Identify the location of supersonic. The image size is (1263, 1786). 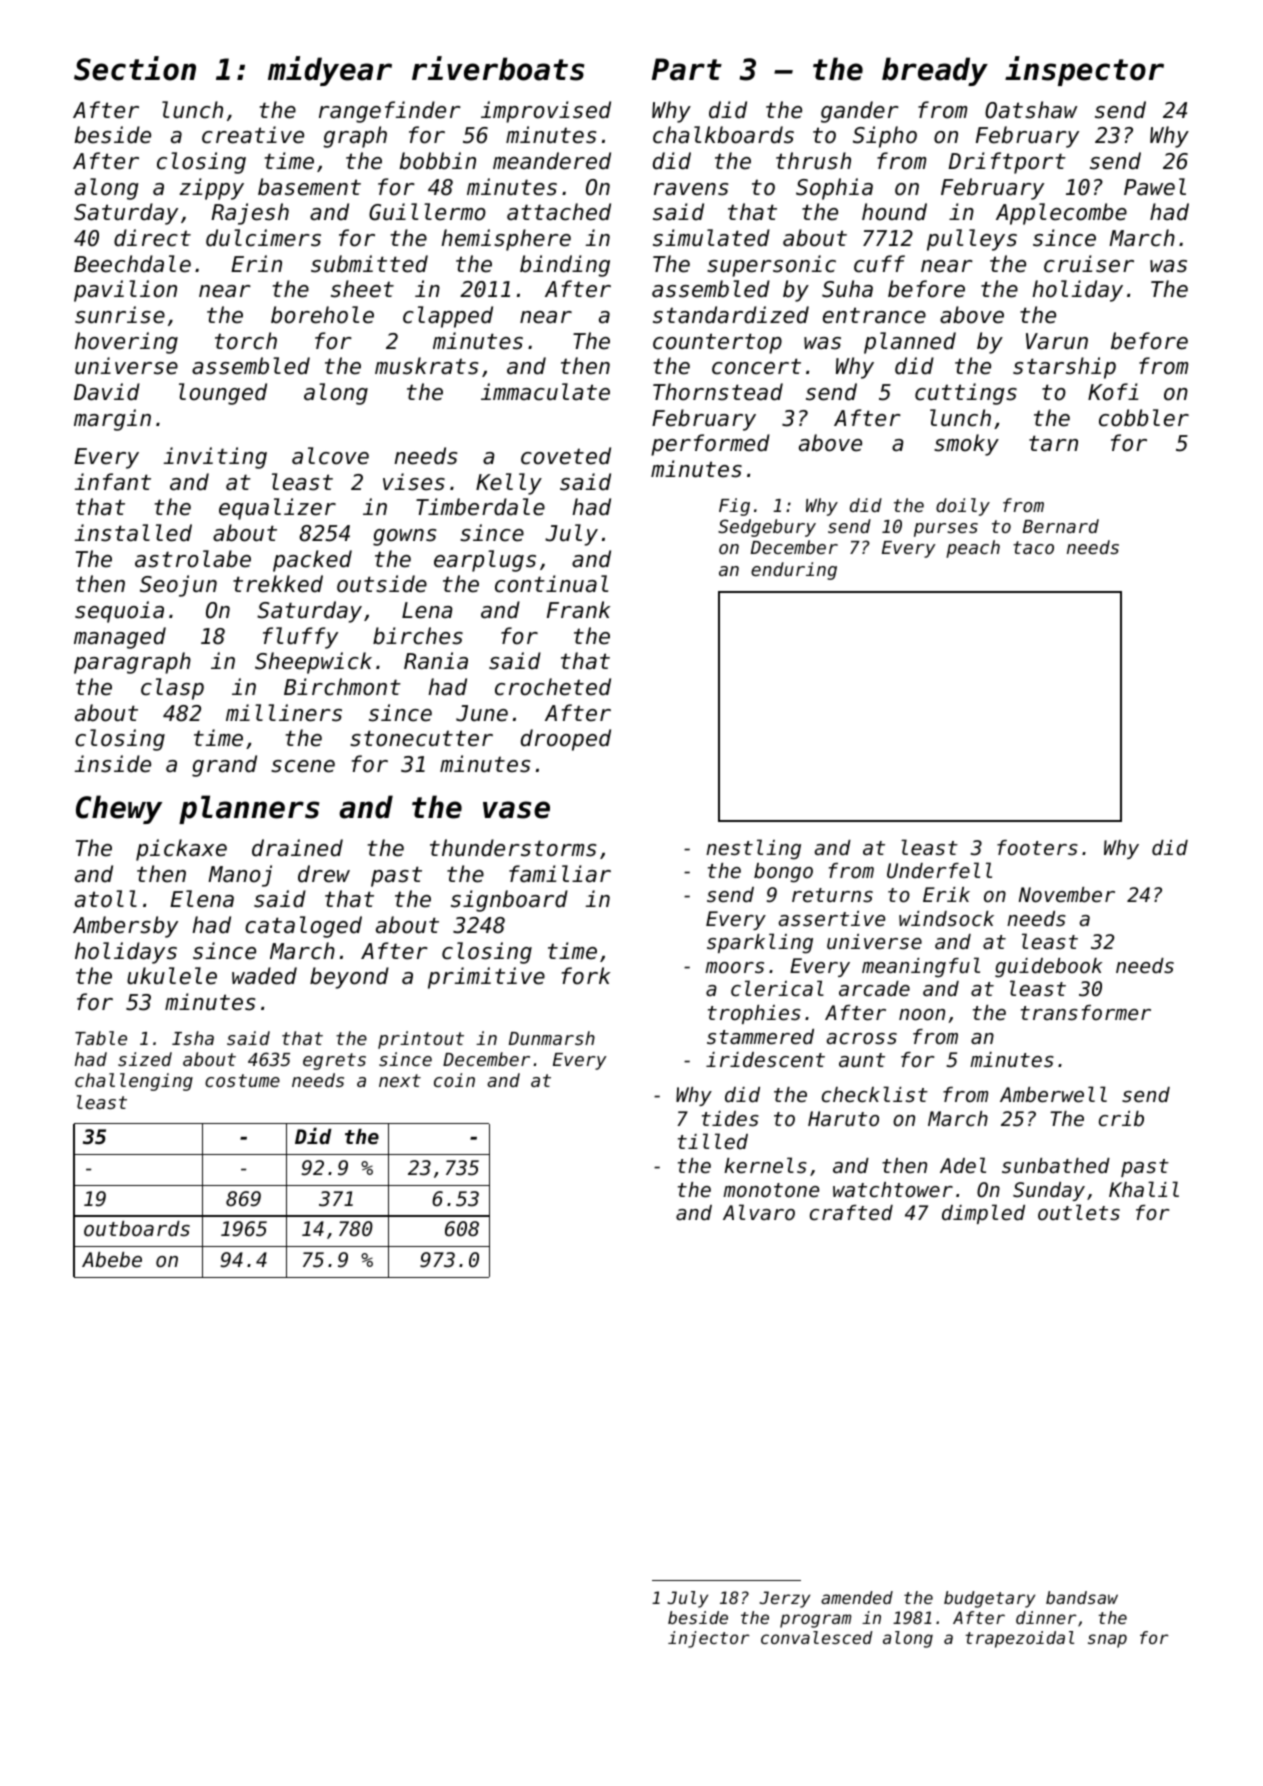
(771, 266).
